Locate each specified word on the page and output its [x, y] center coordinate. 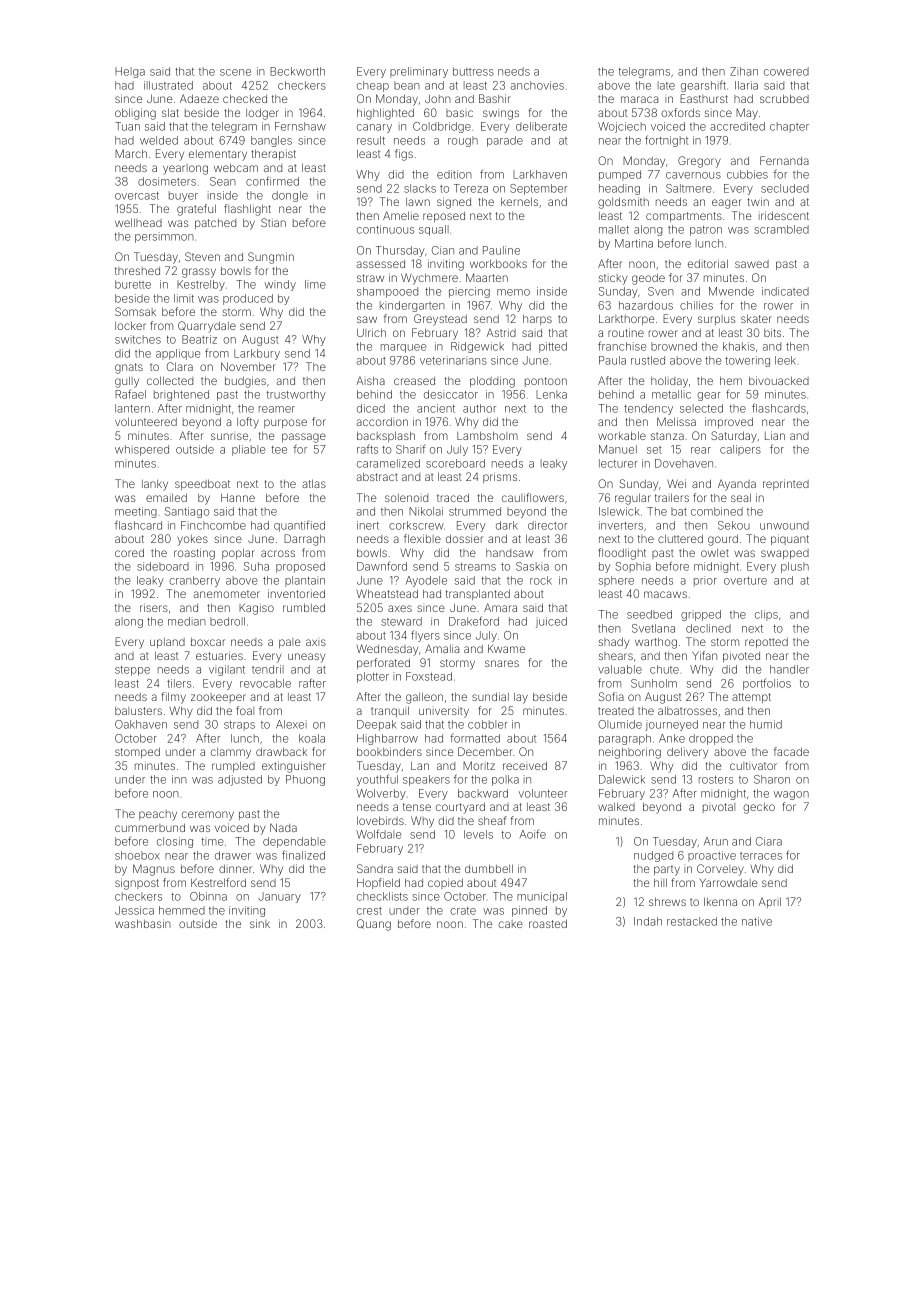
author [479, 408]
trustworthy [296, 395]
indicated [785, 291]
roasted [548, 924]
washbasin [143, 923]
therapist [273, 155]
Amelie [401, 215]
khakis [739, 346]
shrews [667, 902]
